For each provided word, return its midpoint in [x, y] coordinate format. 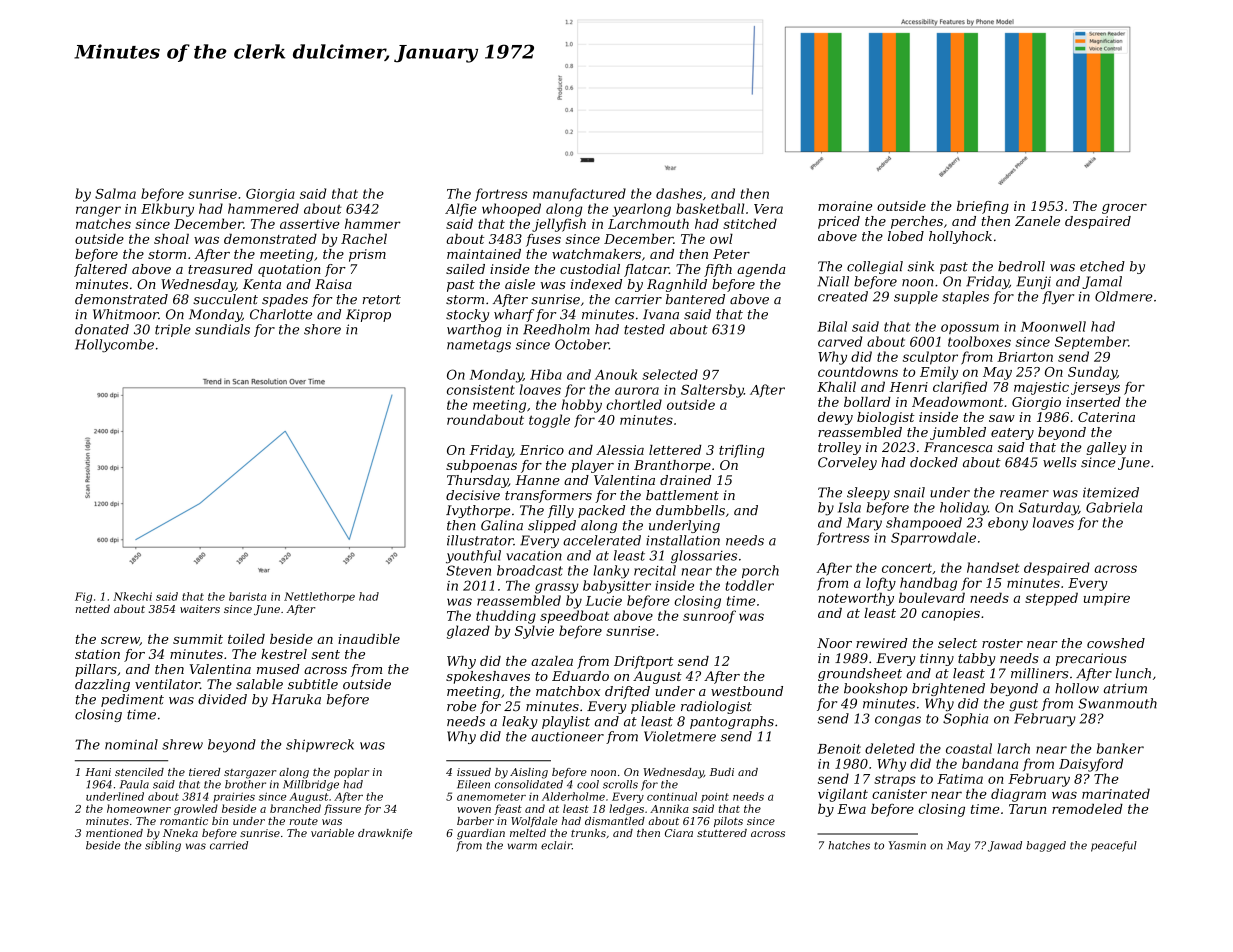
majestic [1041, 388]
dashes [679, 193]
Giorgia [270, 195]
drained [685, 480]
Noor [834, 643]
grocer [1124, 209]
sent [326, 654]
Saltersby [712, 391]
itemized [1111, 492]
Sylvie [534, 632]
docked [934, 462]
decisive [473, 495]
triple [173, 330]
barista [247, 596]
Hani [98, 772]
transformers [548, 496]
